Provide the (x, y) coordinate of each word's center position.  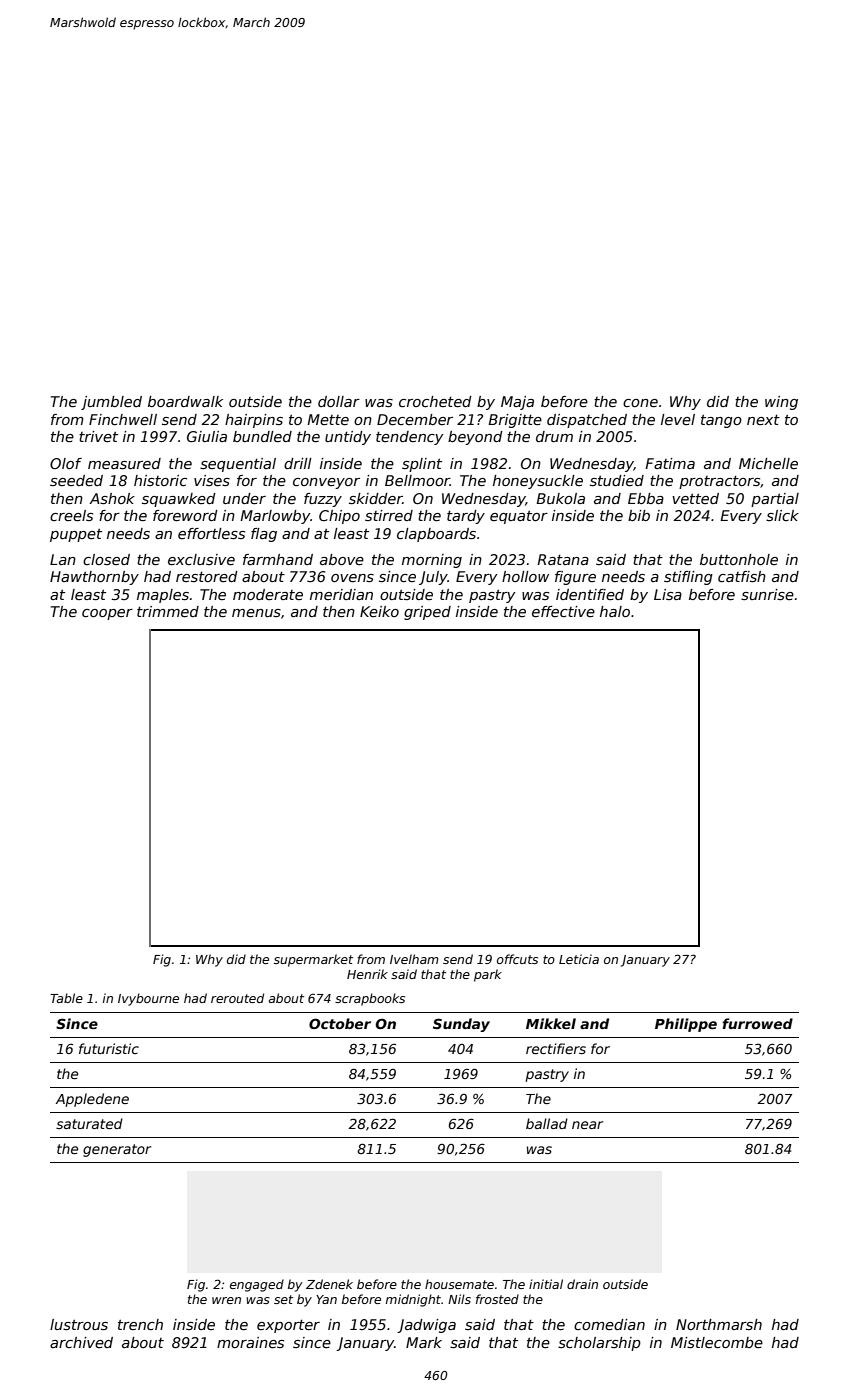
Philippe (686, 1025)
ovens (352, 578)
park (488, 975)
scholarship (599, 1344)
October (340, 1023)
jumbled (111, 403)
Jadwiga (426, 1326)
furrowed (757, 1023)
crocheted (435, 401)
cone (640, 403)
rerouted (237, 998)
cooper (107, 614)
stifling (688, 578)
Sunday (461, 1025)
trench (140, 1324)
